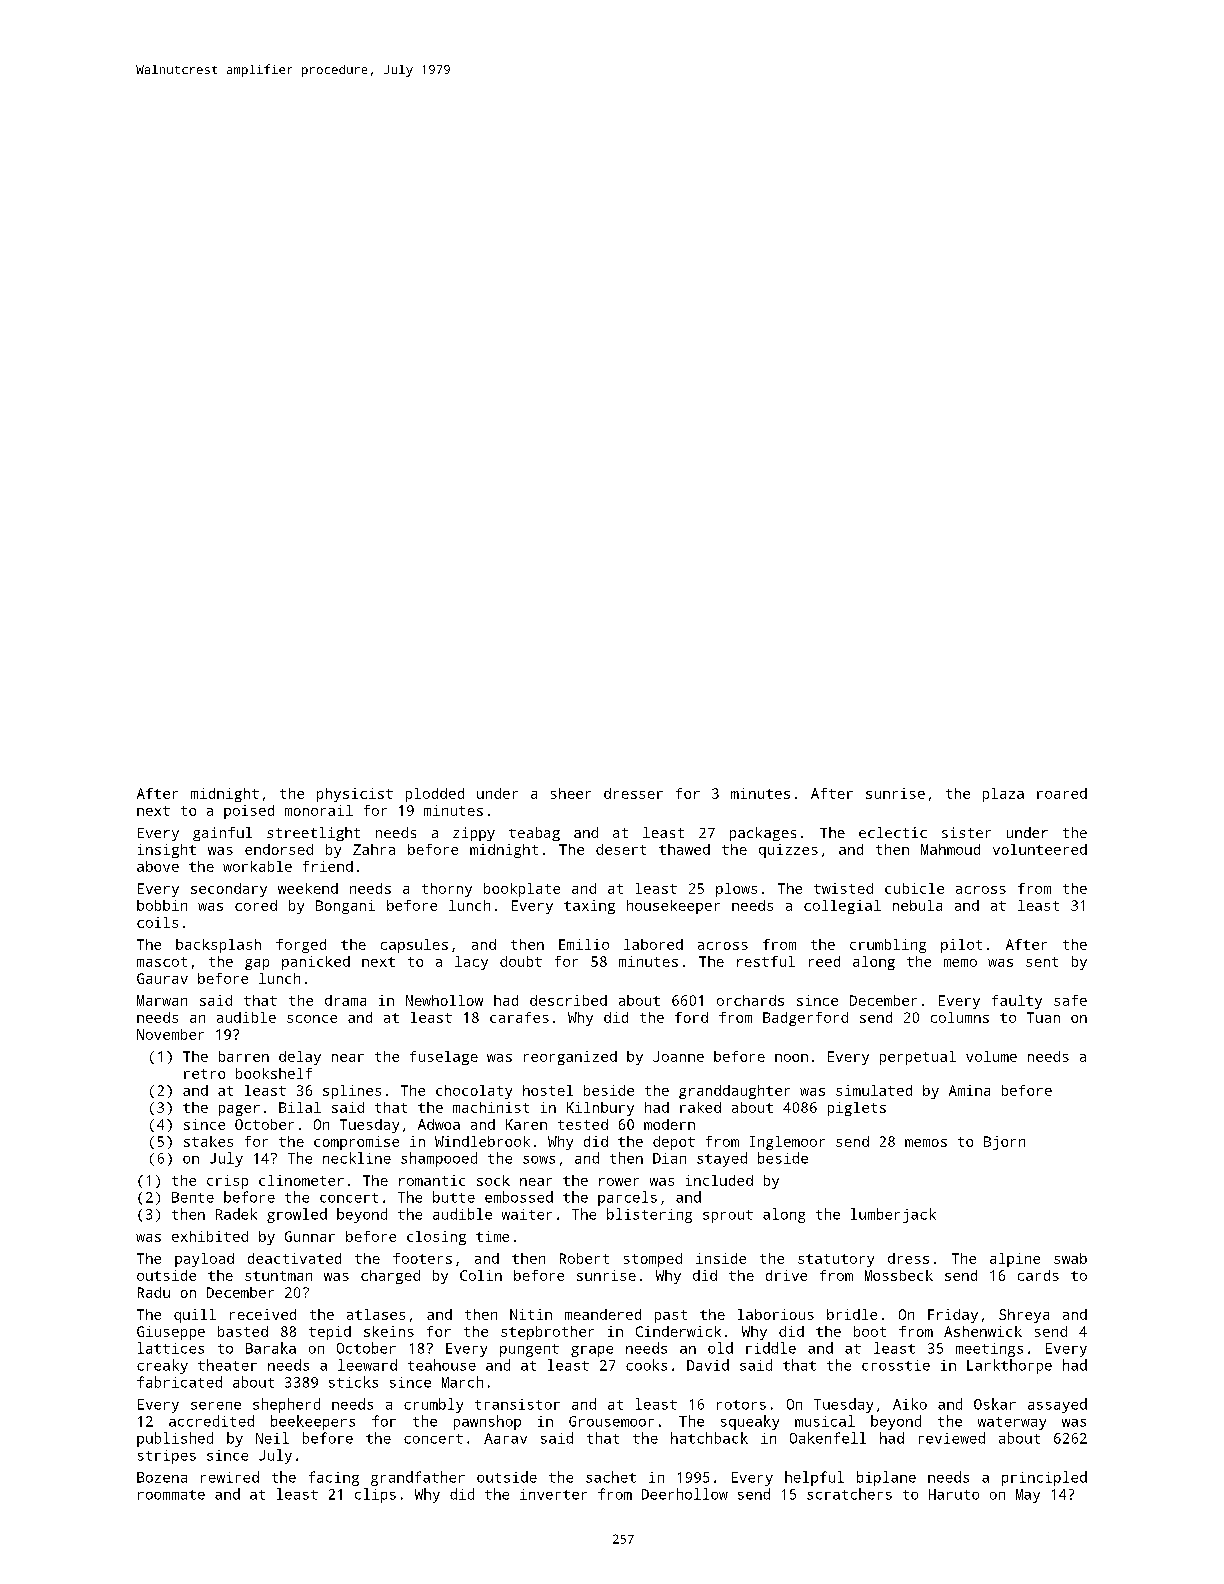  What do you see at coordinates (969, 1090) in the screenshot?
I see `Amina` at bounding box center [969, 1090].
